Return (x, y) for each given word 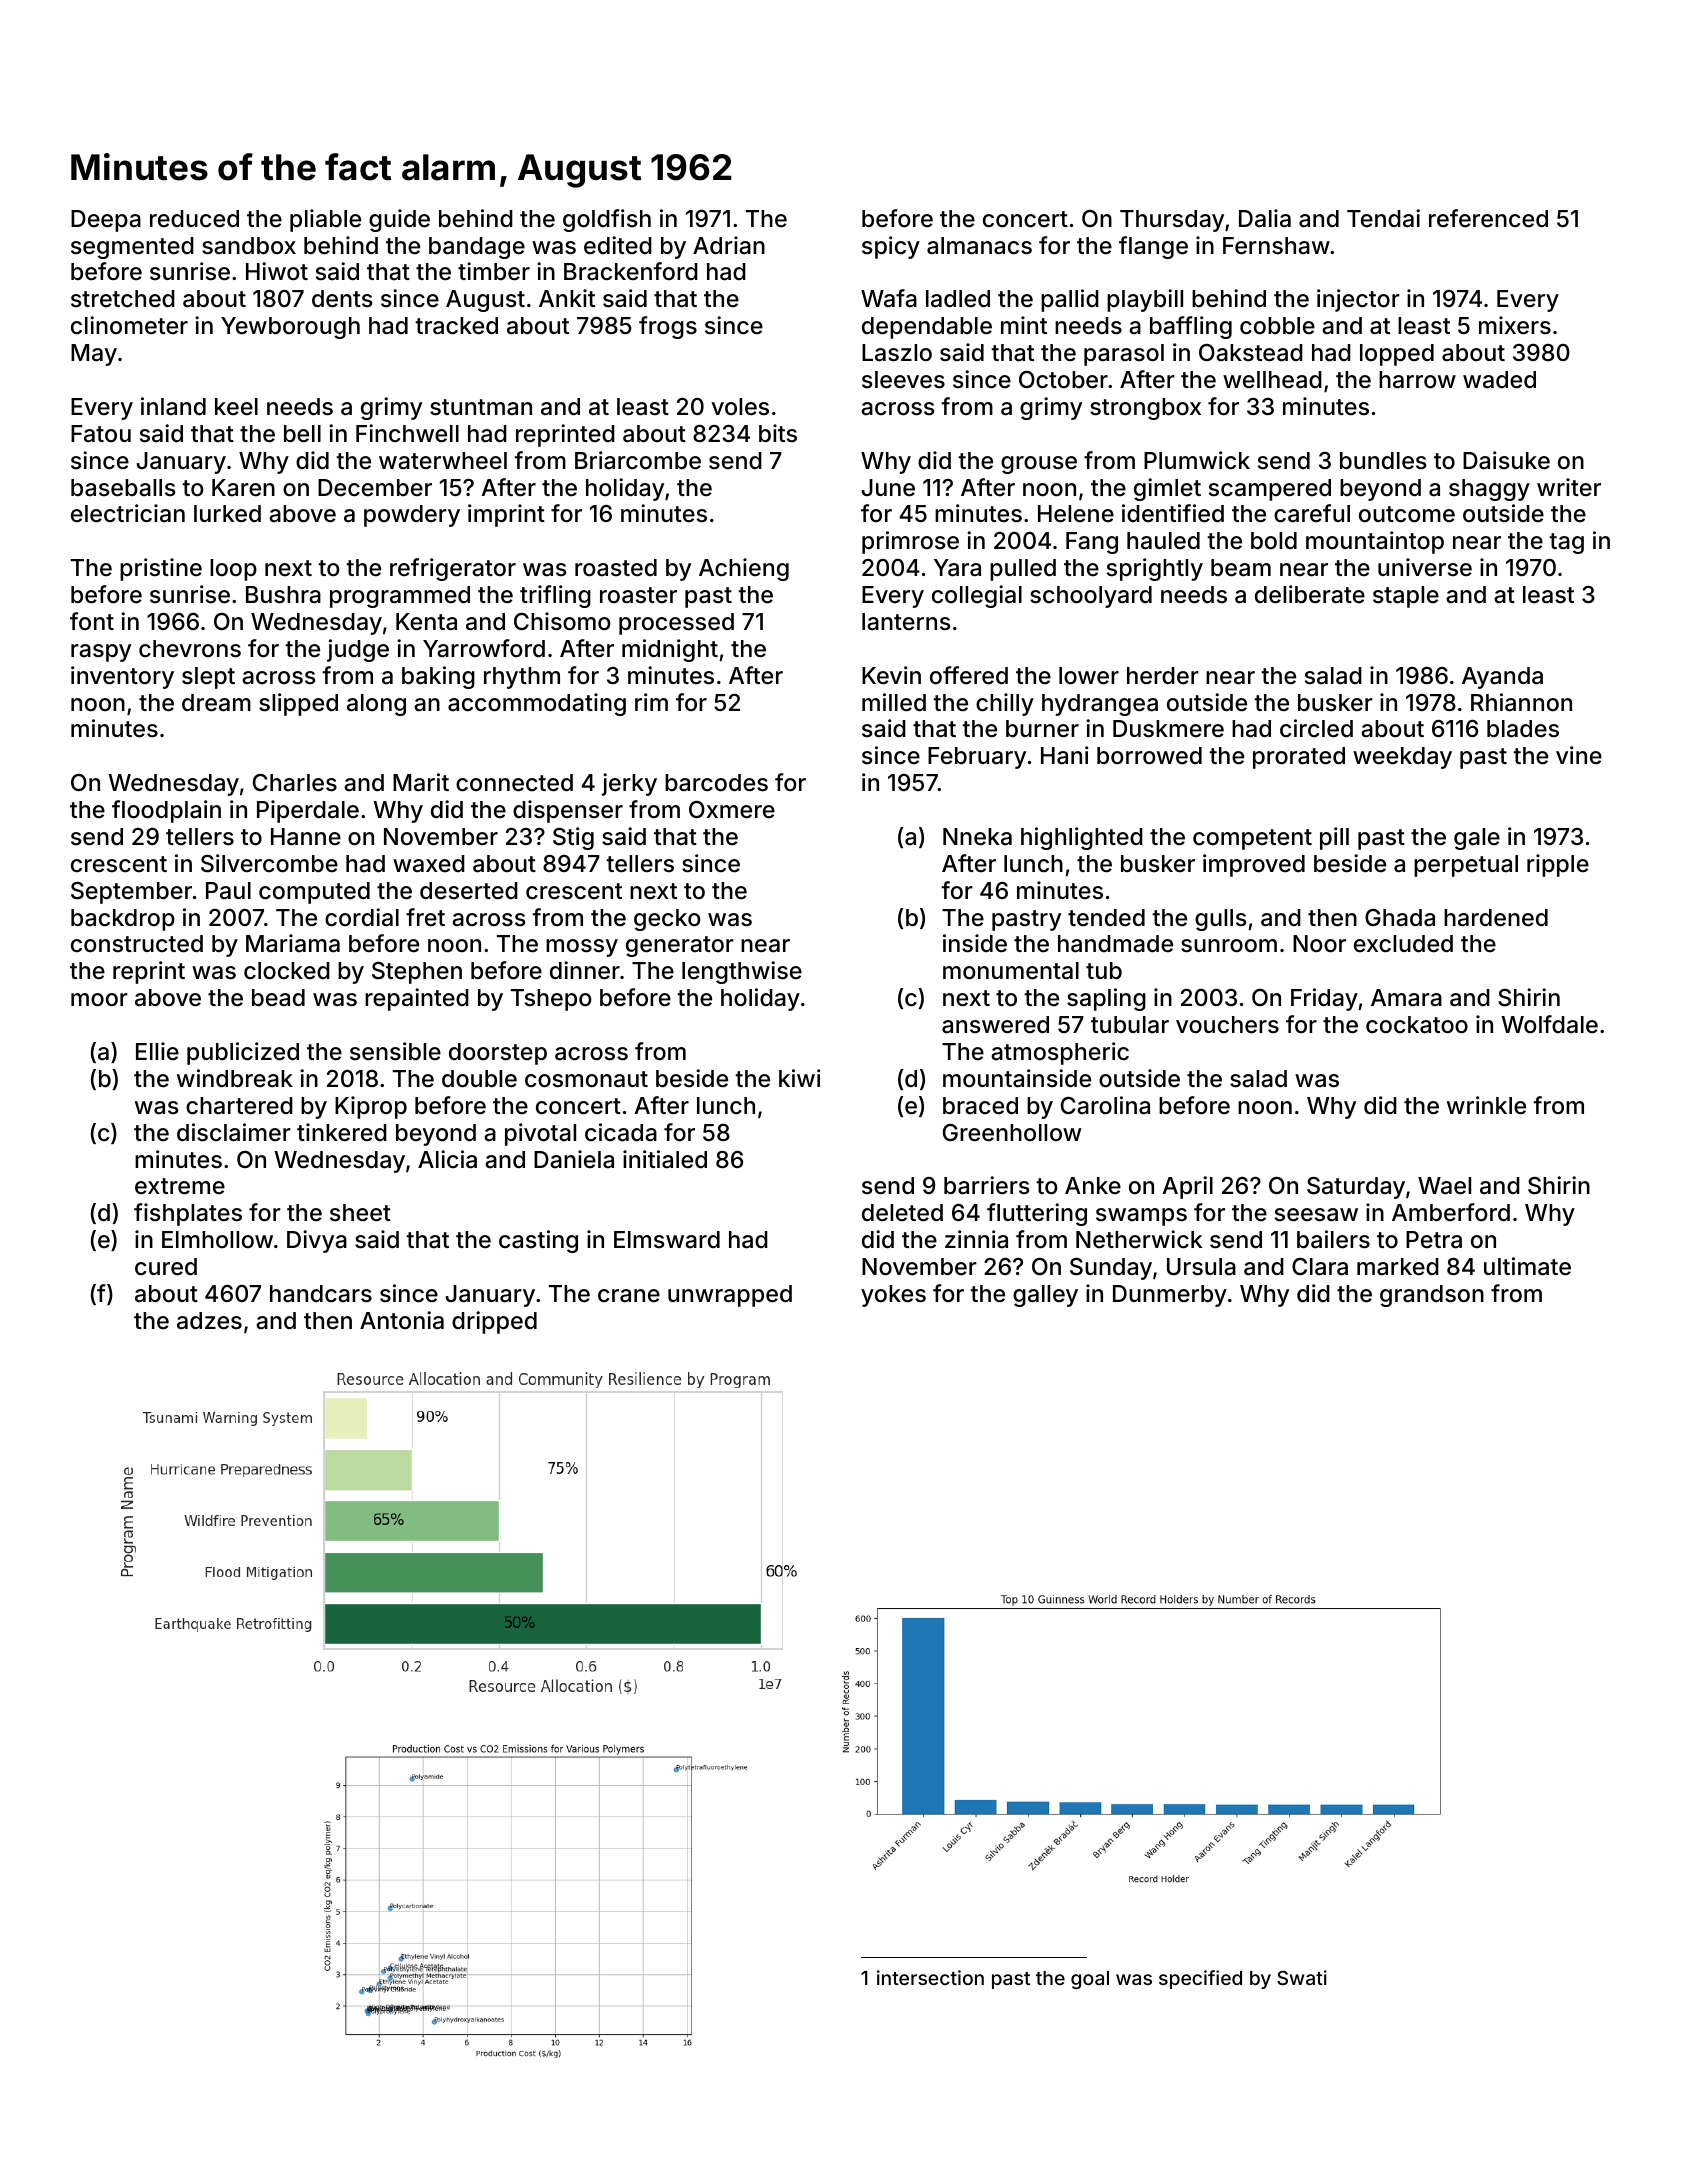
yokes (893, 1296)
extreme (180, 1186)
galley (1045, 1296)
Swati (1302, 1977)
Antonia (402, 1320)
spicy (891, 247)
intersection (930, 1977)
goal (1090, 1980)
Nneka (977, 837)
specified (1200, 1979)
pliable (325, 220)
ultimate (1527, 1266)
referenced (1488, 218)
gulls (1221, 920)
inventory (122, 677)
